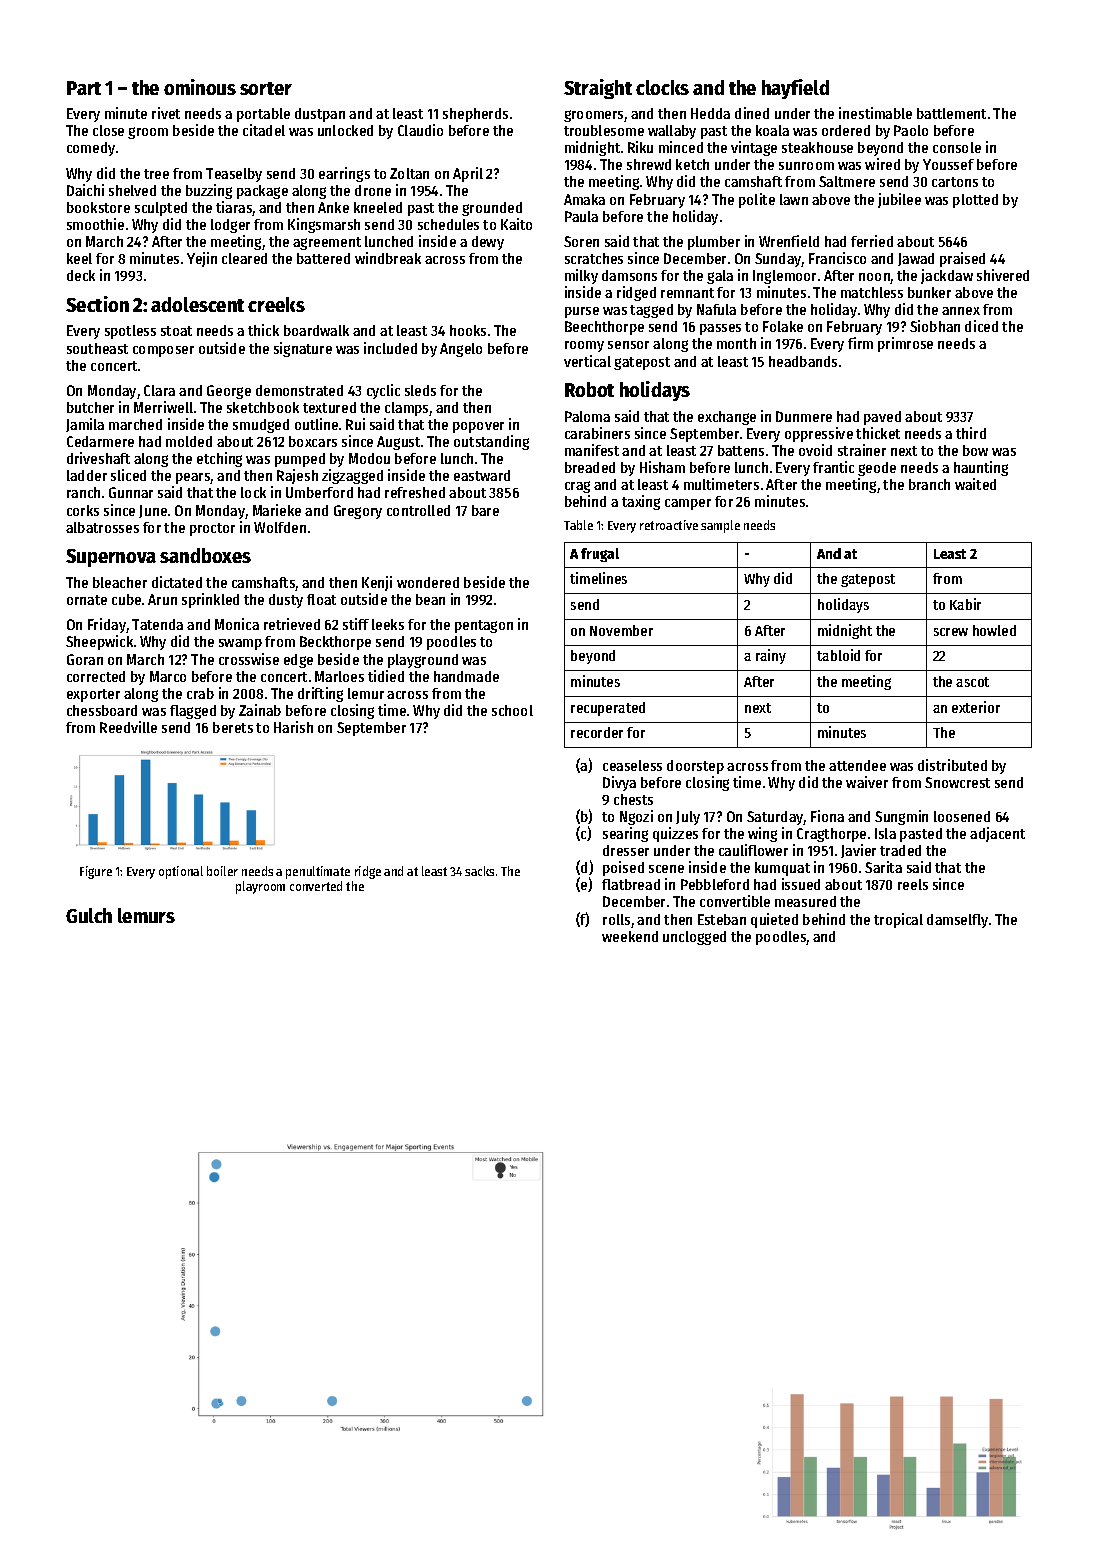  What do you see at coordinates (193, 478) in the screenshot?
I see `pears` at bounding box center [193, 478].
